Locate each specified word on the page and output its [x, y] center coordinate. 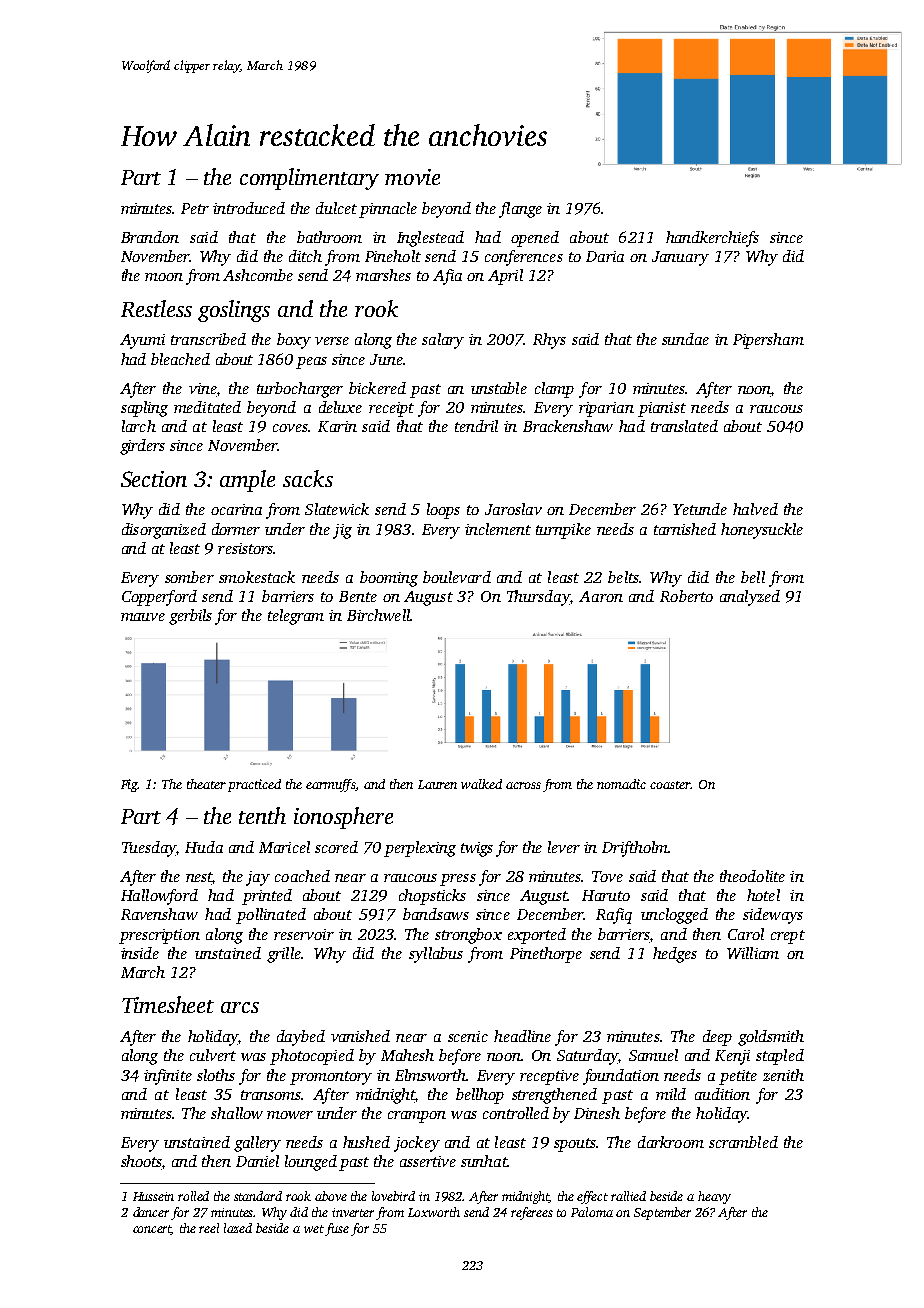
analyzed [750, 598]
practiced [254, 785]
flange [520, 210]
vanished [360, 1036]
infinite [168, 1077]
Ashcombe [258, 275]
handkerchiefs [712, 239]
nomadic [621, 784]
